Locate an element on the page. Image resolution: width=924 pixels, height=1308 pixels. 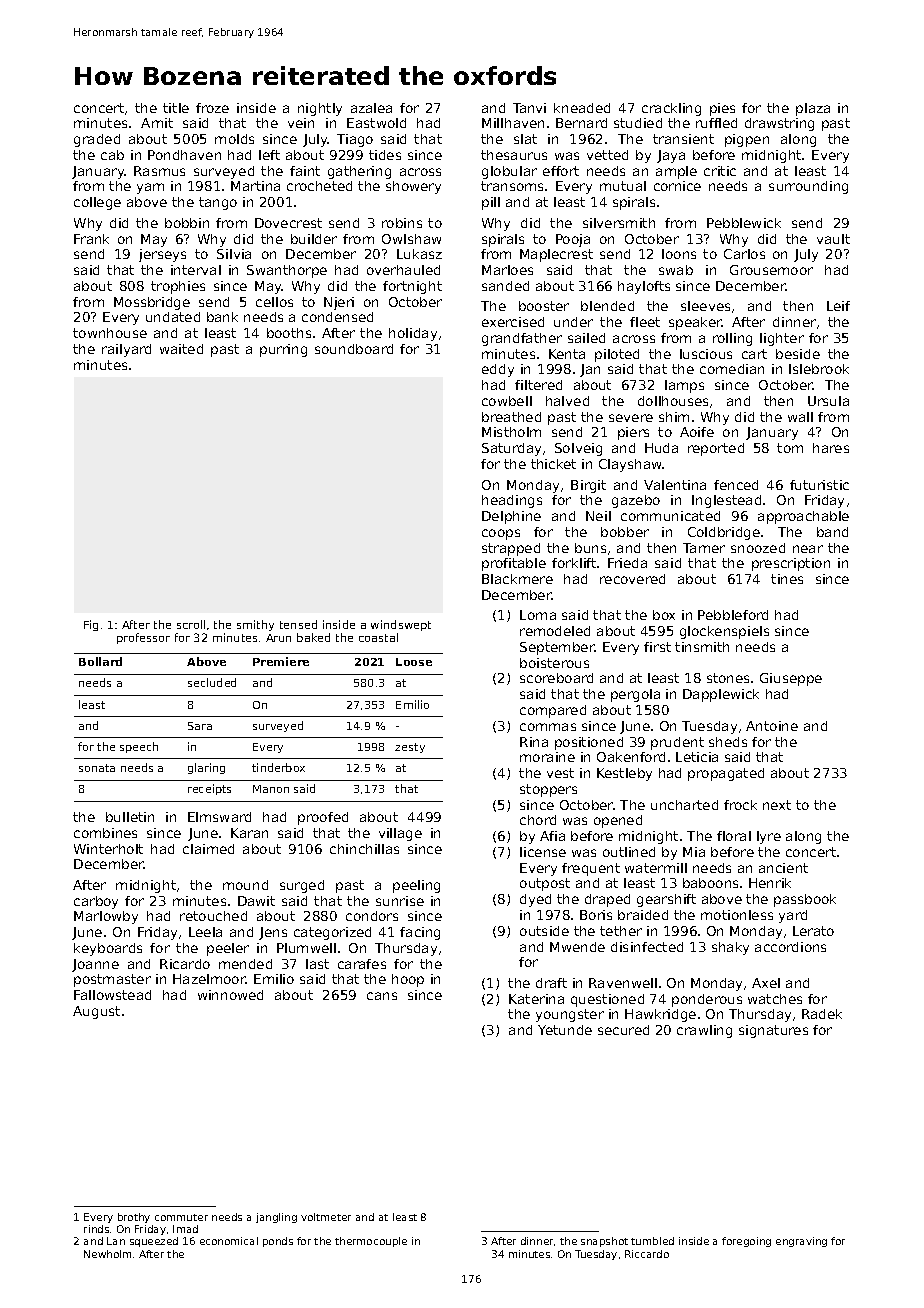
jangling is located at coordinates (276, 1218).
